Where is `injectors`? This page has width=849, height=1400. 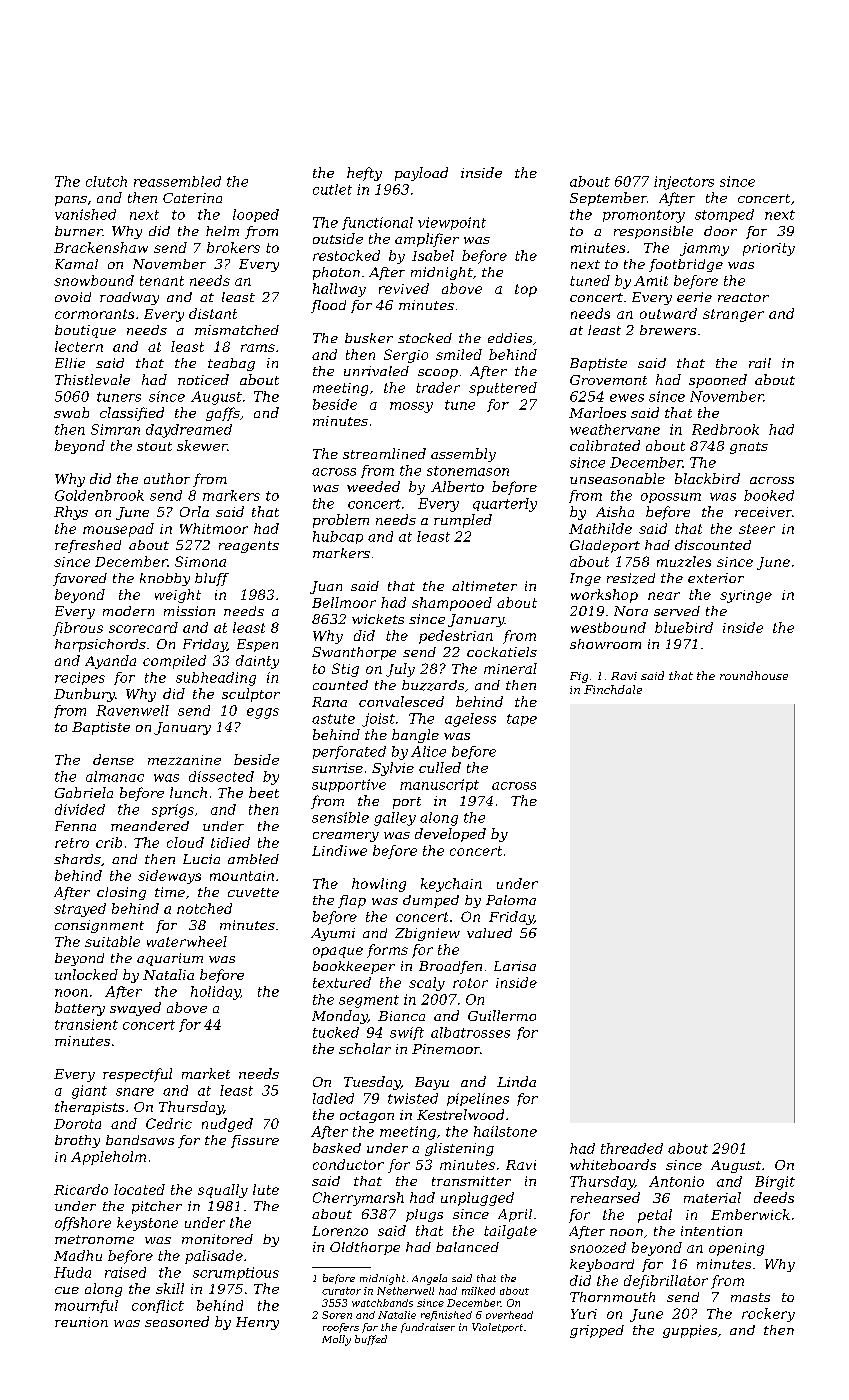 injectors is located at coordinates (684, 183).
